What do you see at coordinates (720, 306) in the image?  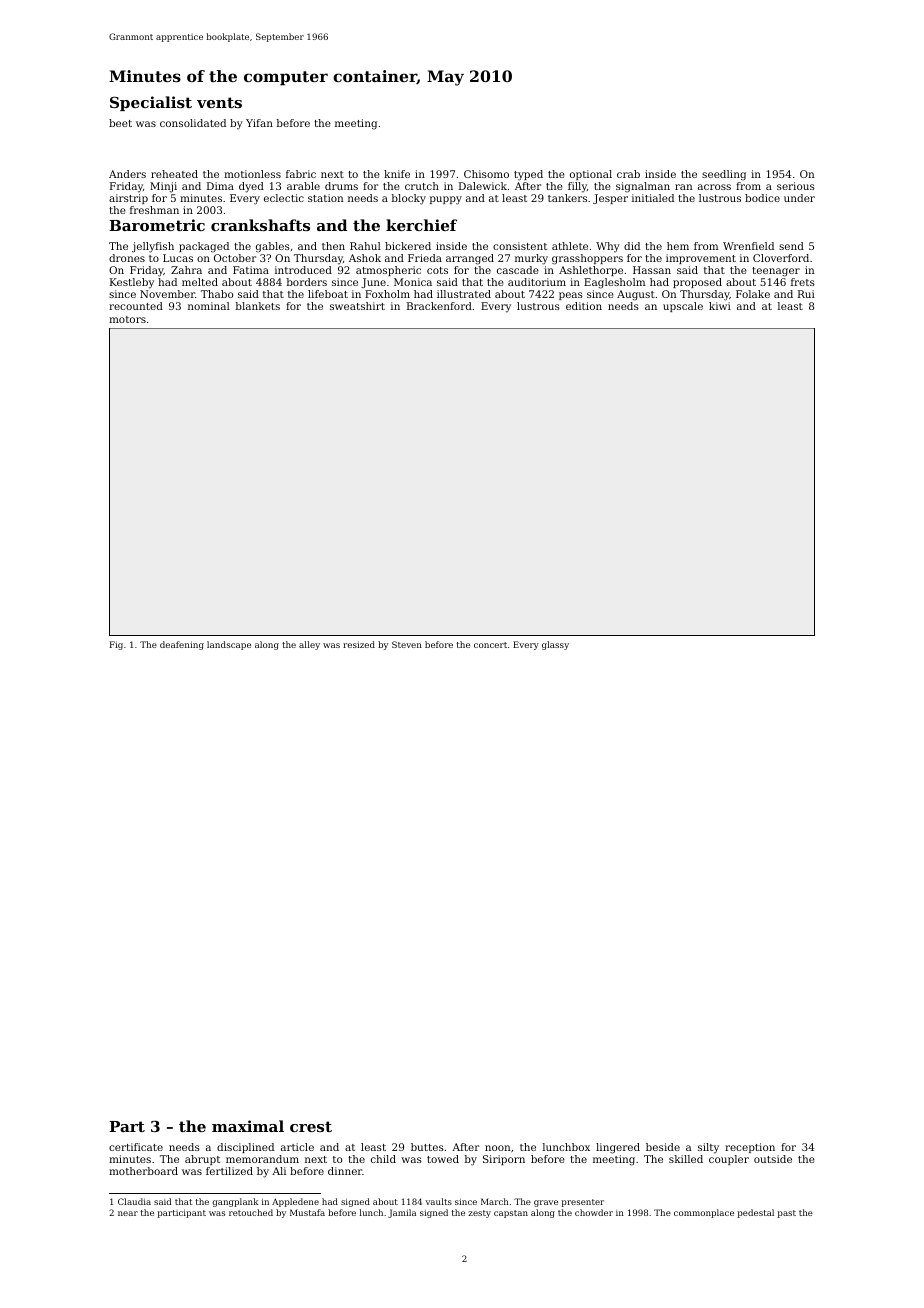 I see `kiwi` at bounding box center [720, 306].
